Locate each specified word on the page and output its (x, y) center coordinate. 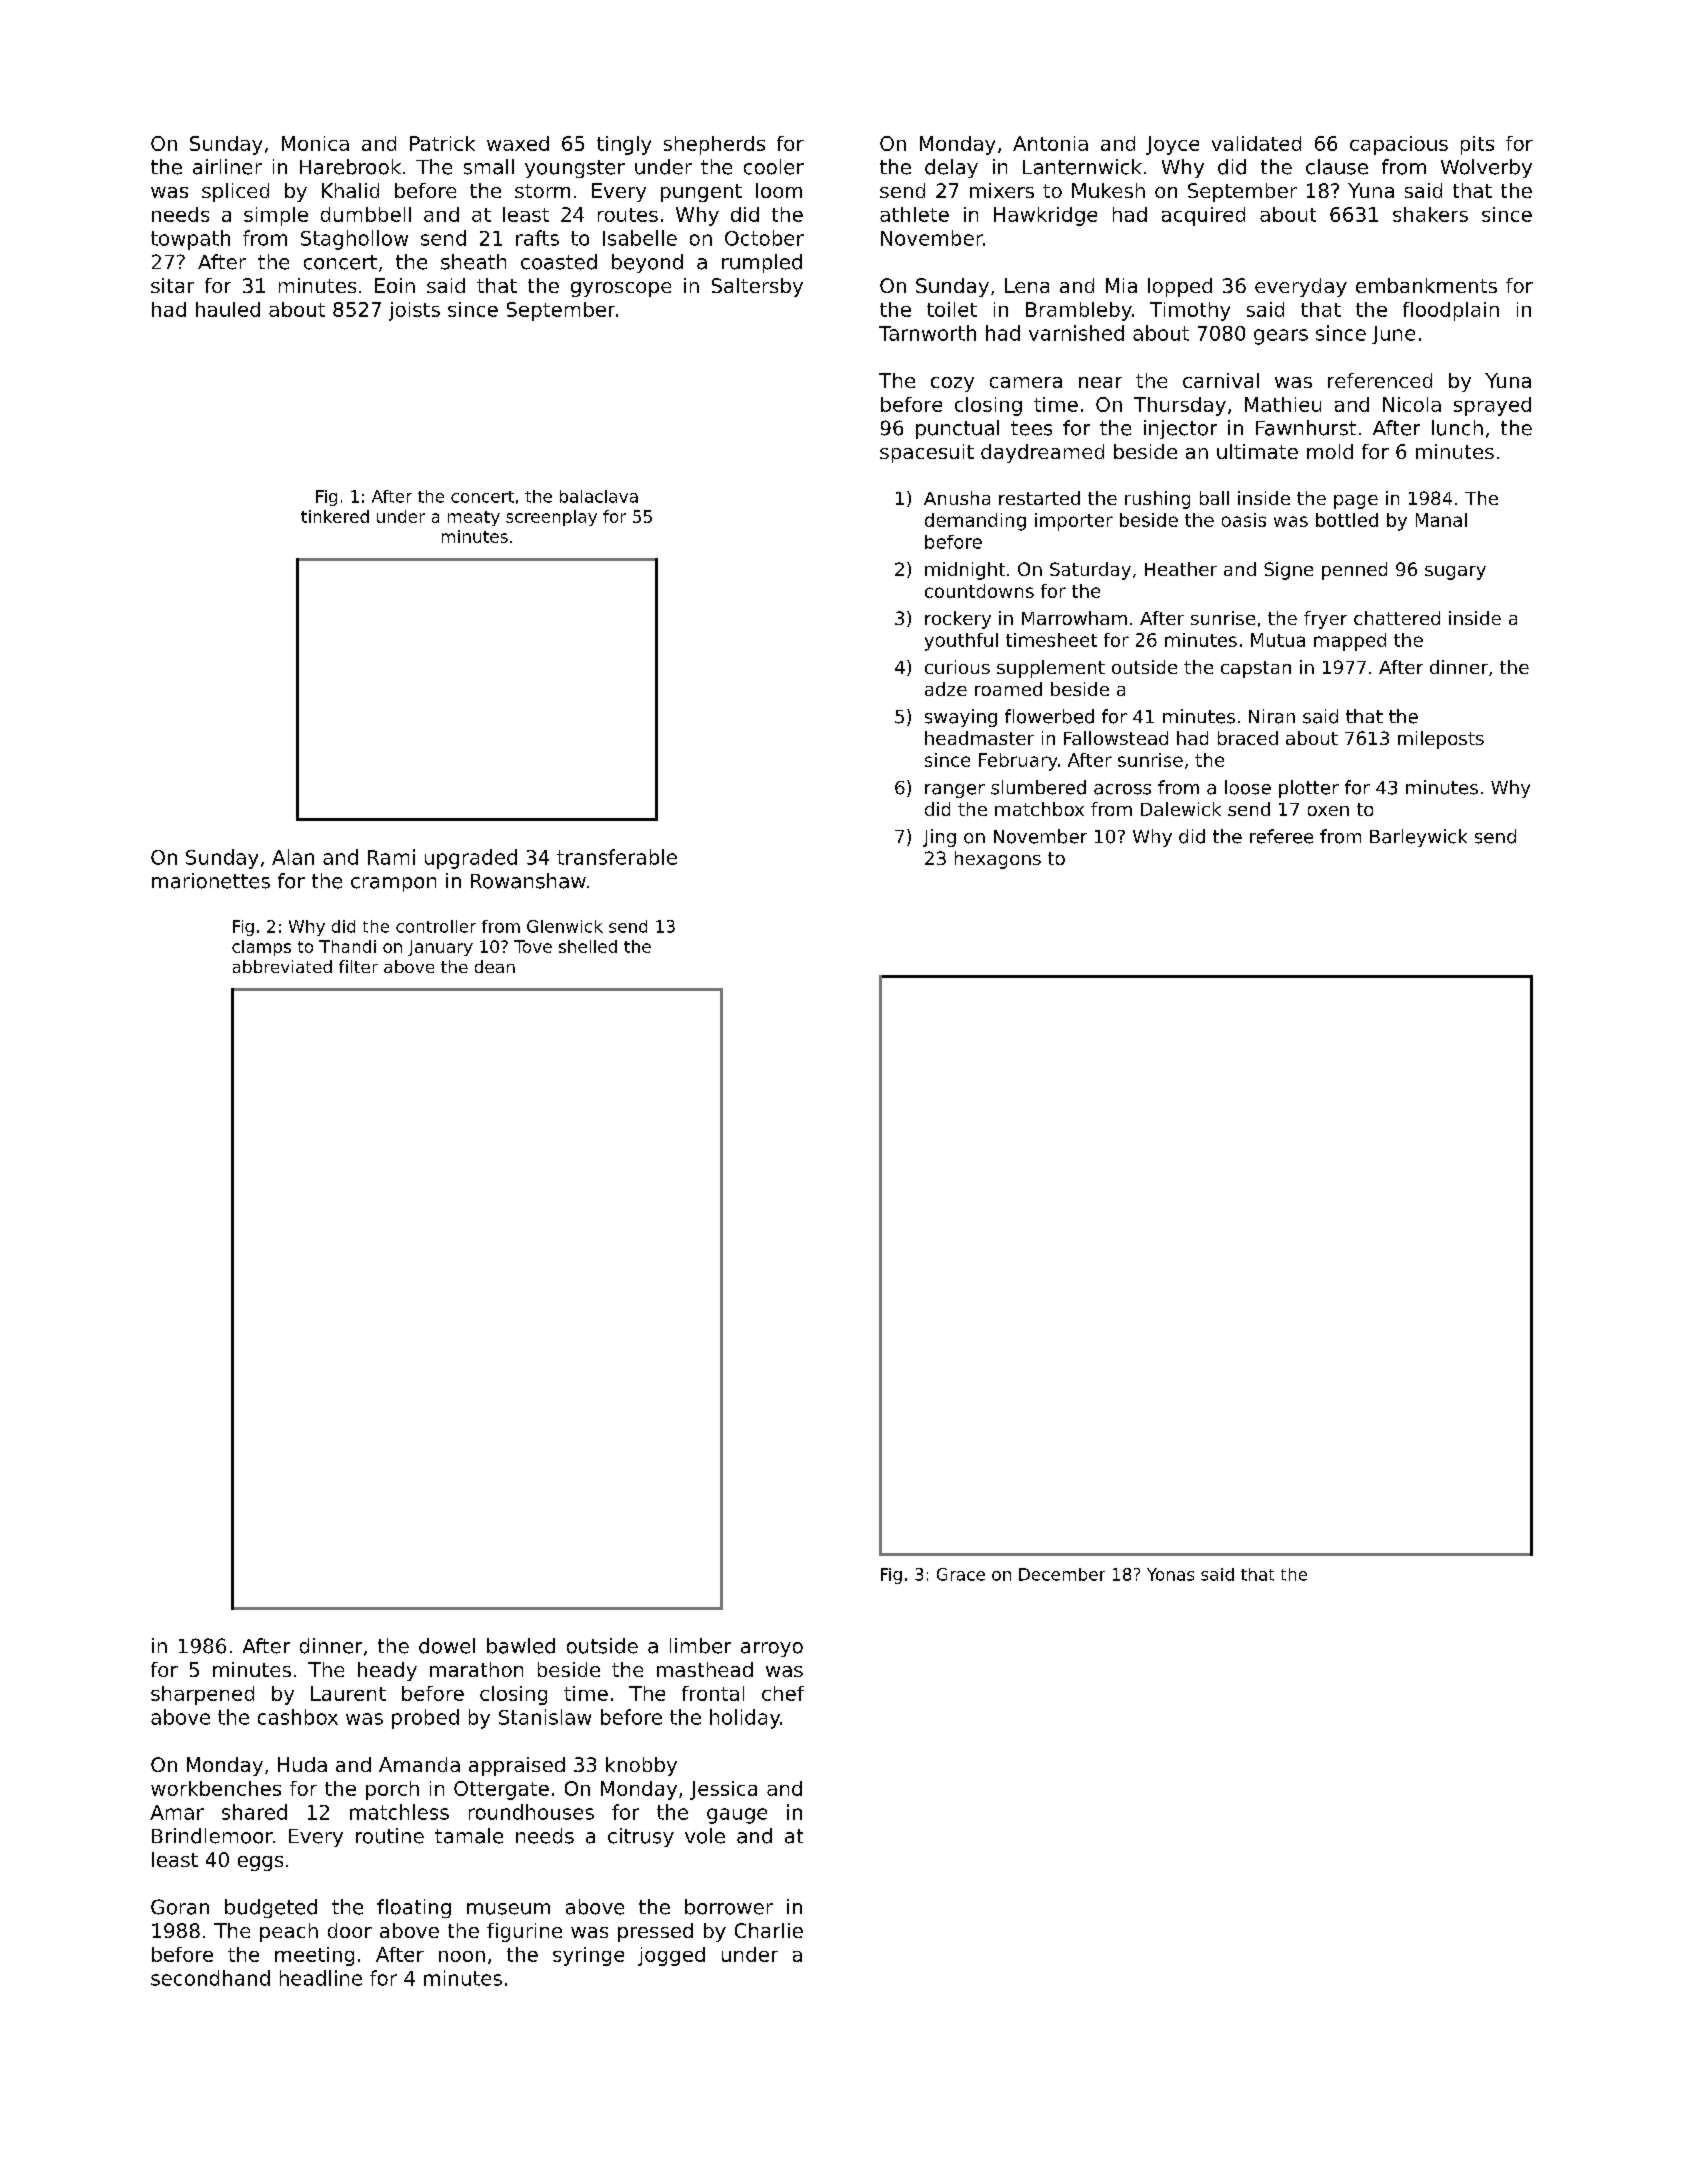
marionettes (211, 881)
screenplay (551, 518)
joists (414, 311)
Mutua (1278, 640)
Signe (1288, 571)
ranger (955, 791)
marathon (476, 1669)
